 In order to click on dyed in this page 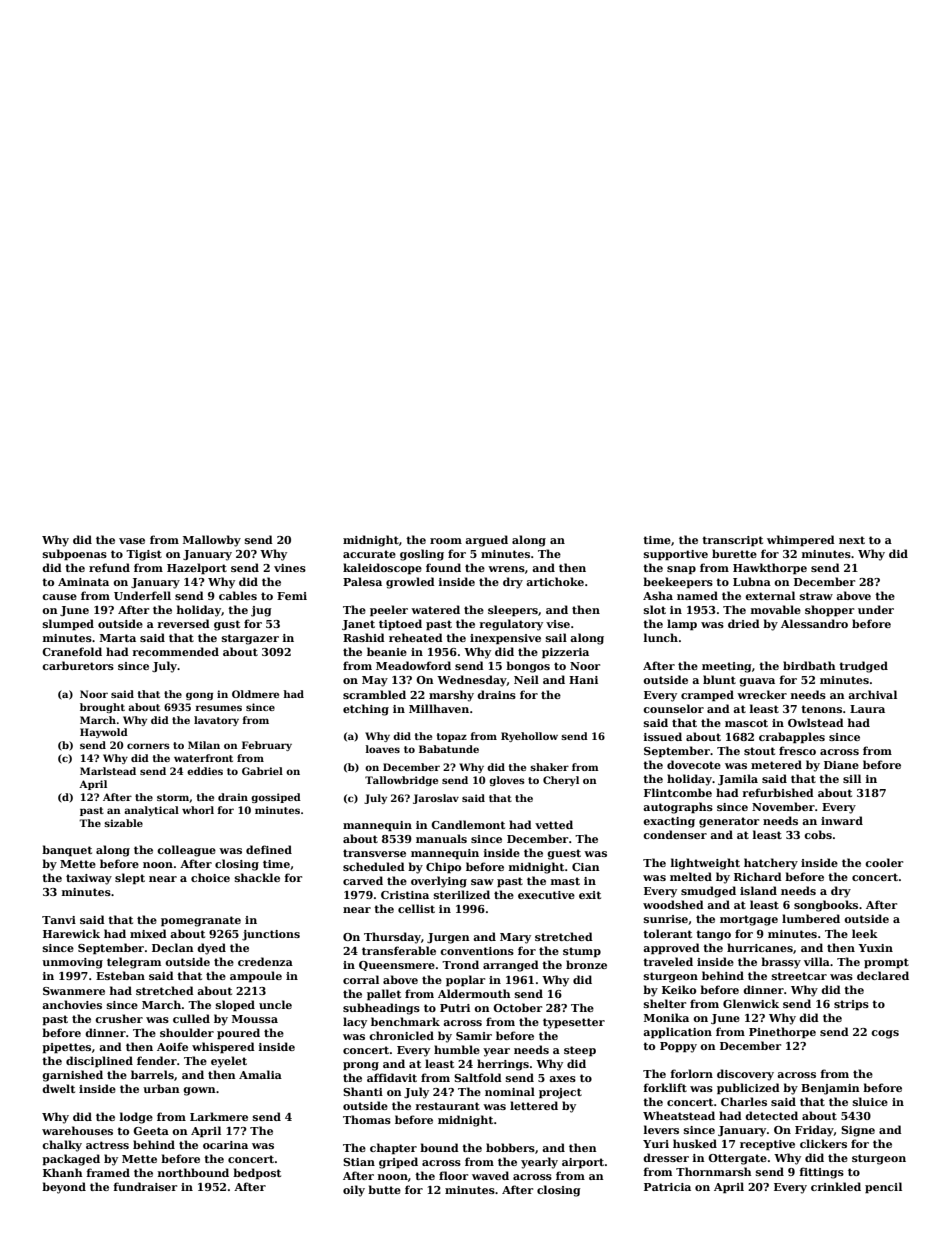, I will do `click(211, 949)`.
